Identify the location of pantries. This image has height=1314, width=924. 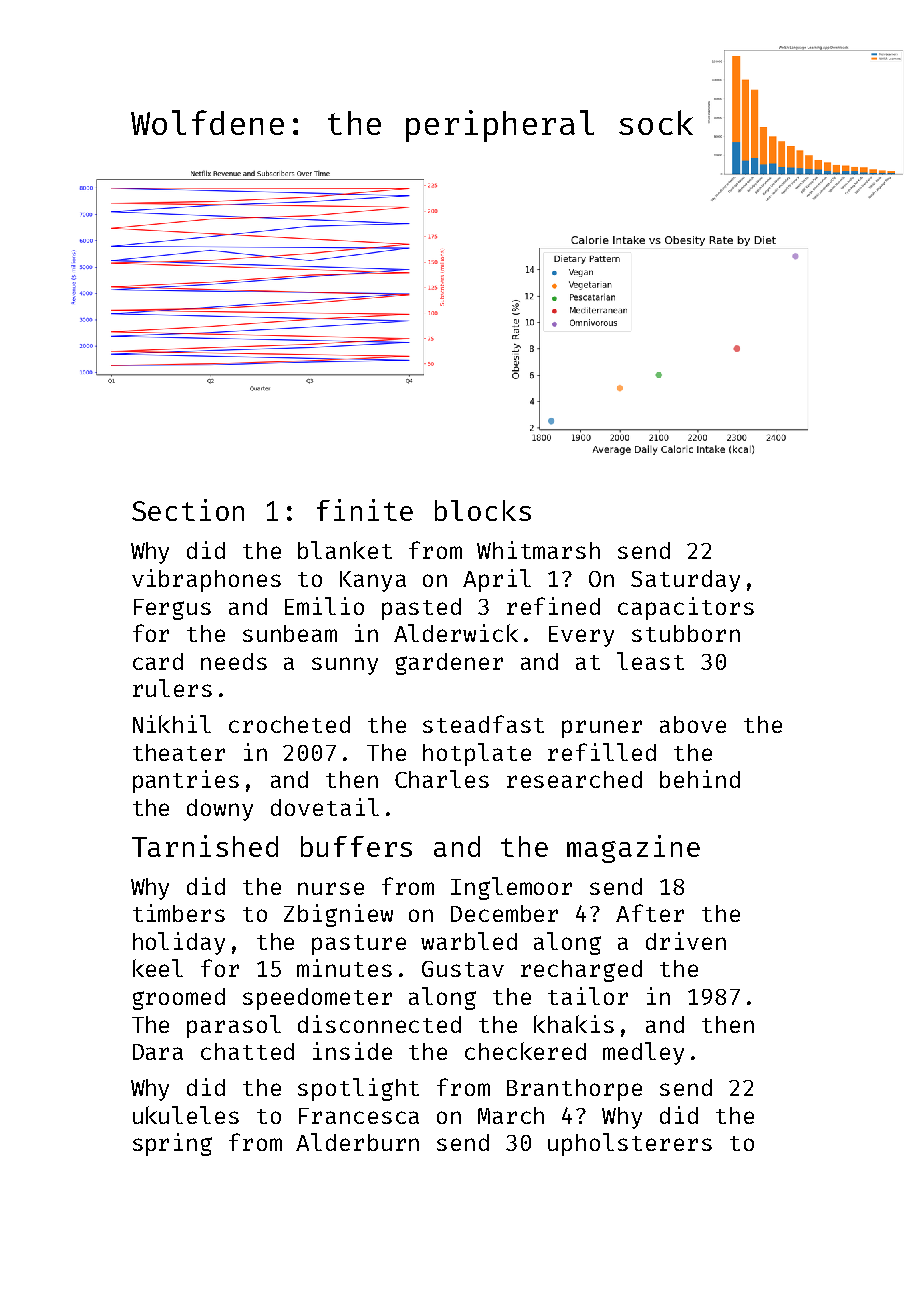
(186, 781).
